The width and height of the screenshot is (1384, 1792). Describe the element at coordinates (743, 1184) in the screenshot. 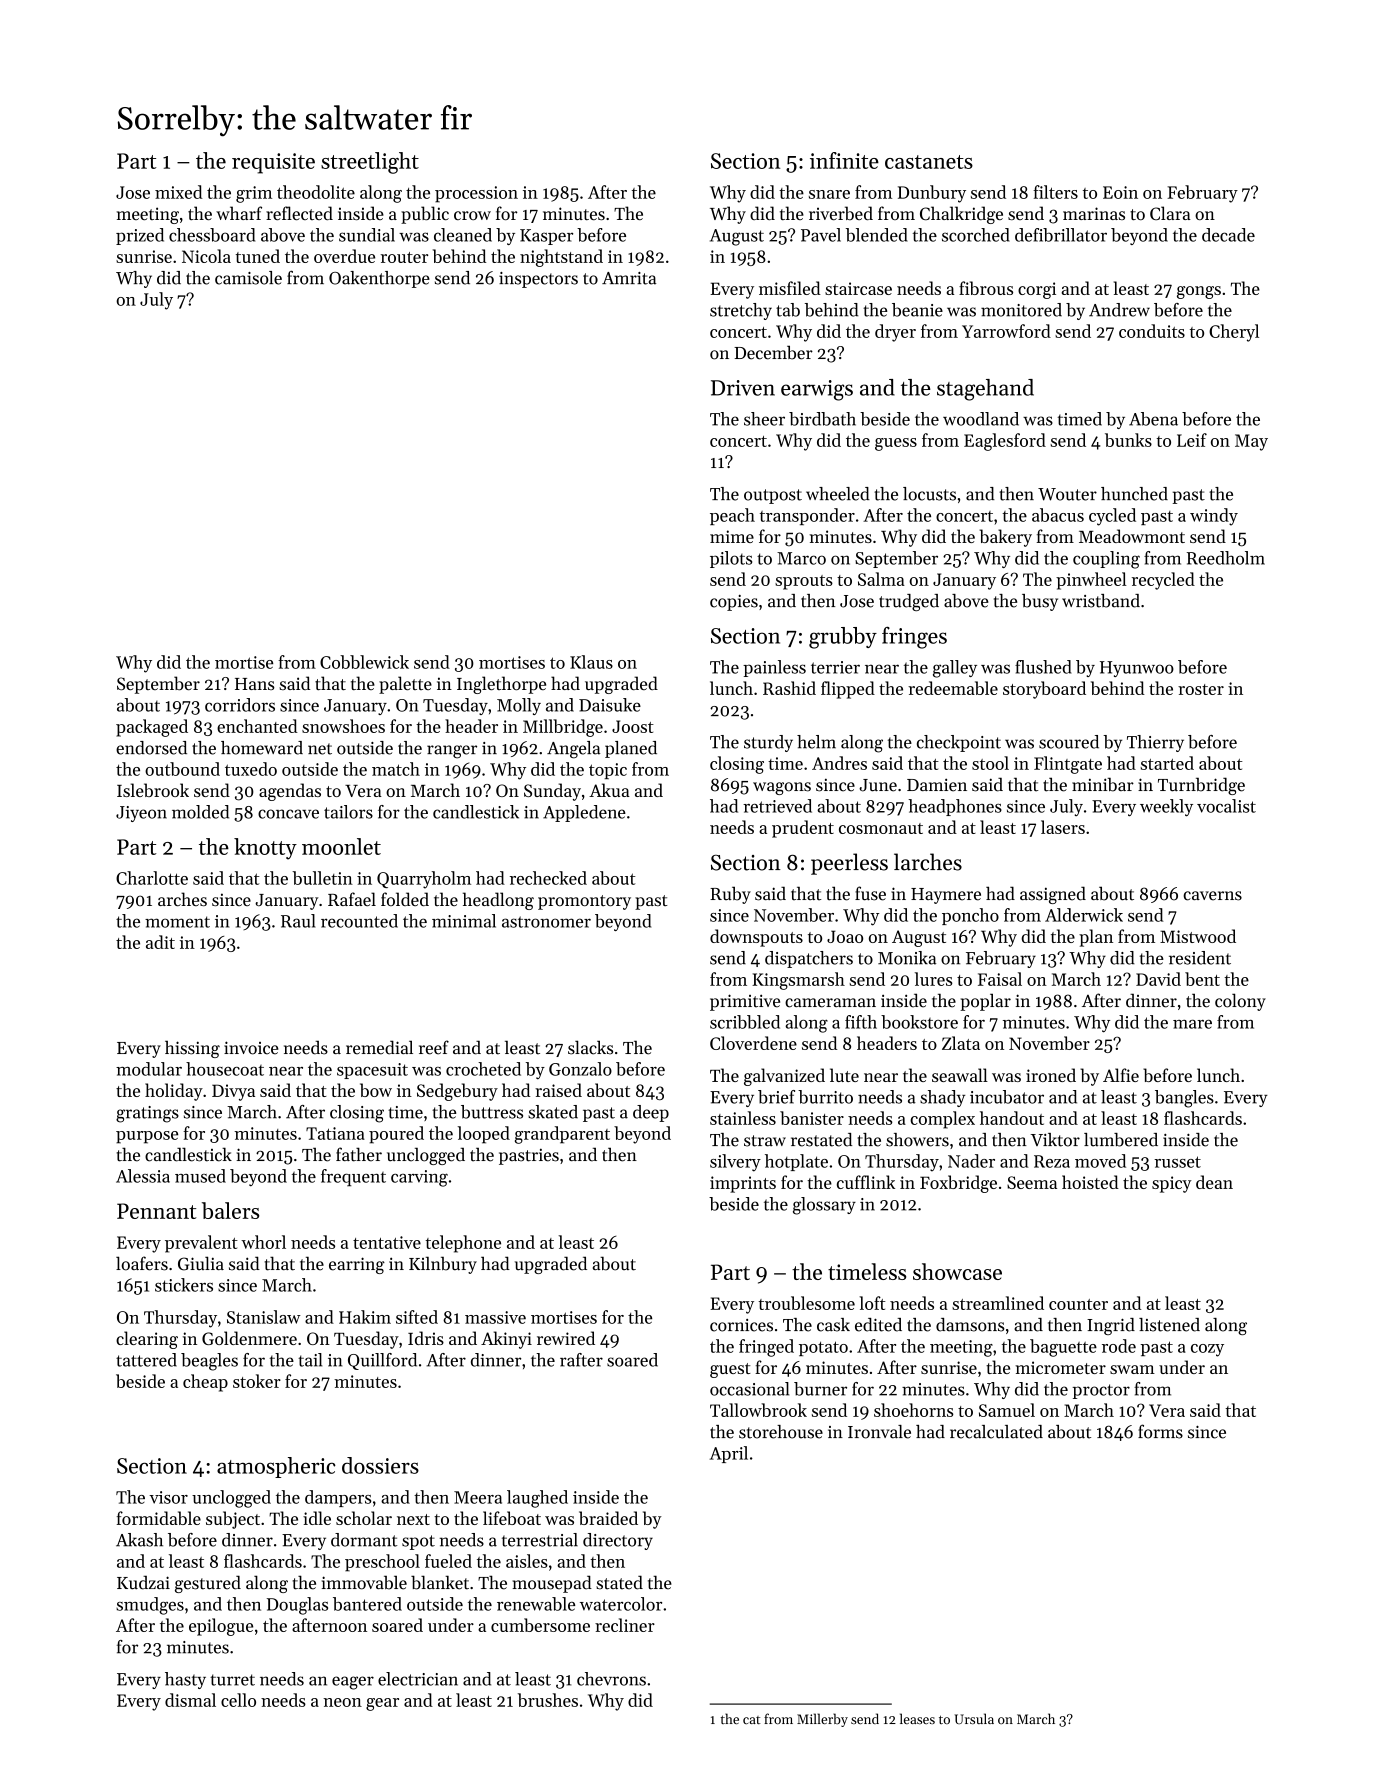

I see `imprints` at that location.
